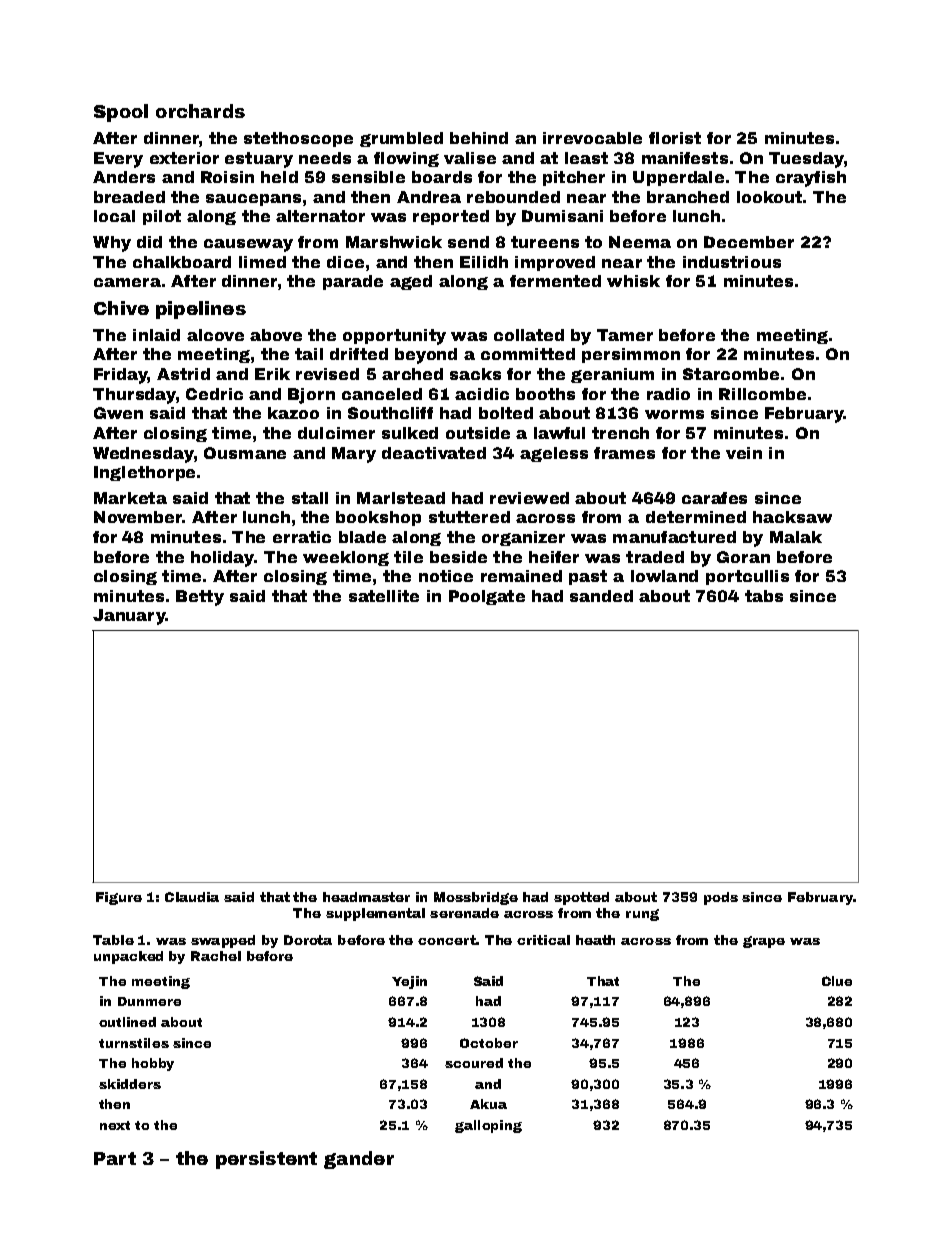 This screenshot has height=1233, width=952. What do you see at coordinates (489, 1043) in the screenshot?
I see `October` at bounding box center [489, 1043].
